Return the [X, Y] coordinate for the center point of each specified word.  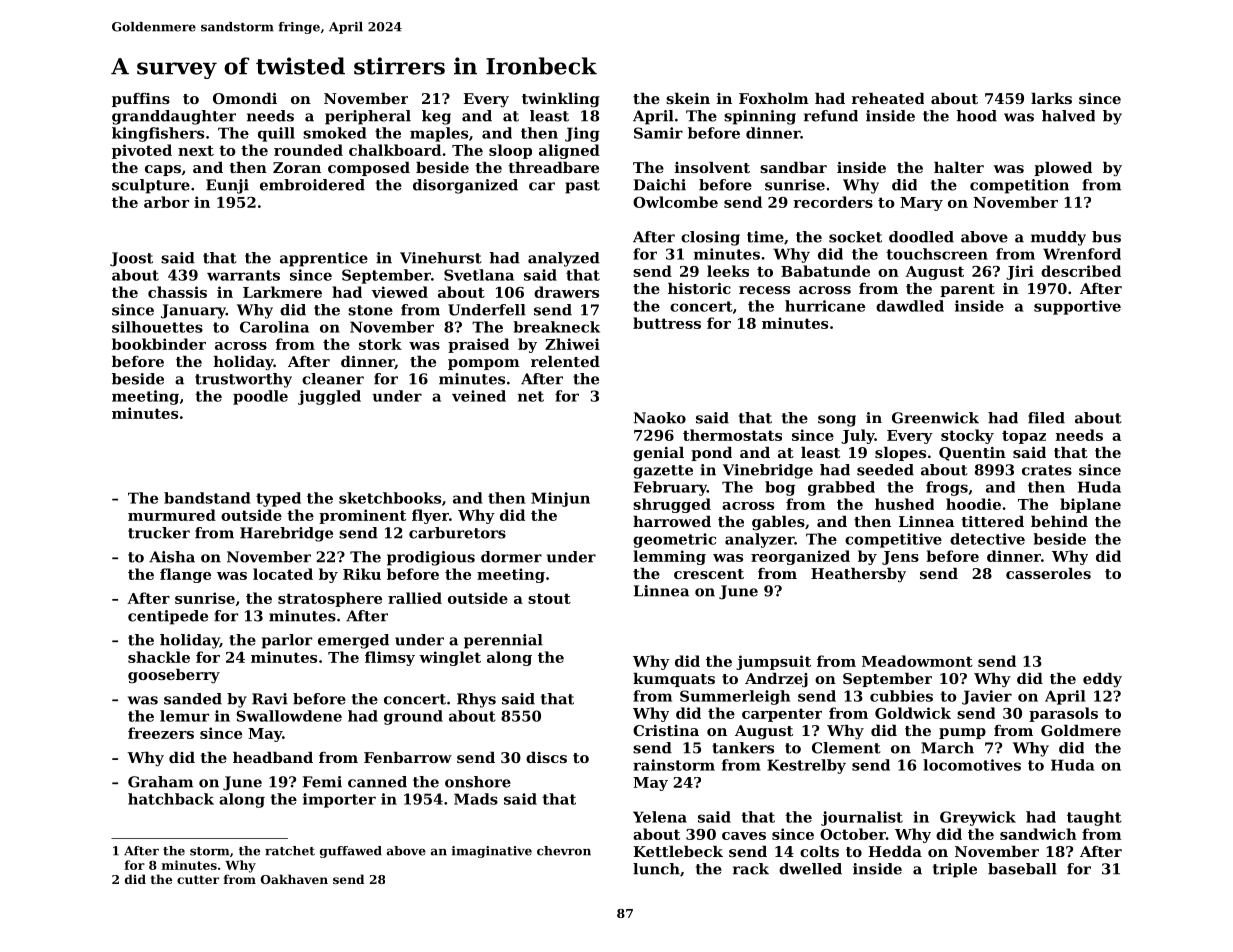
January [193, 311]
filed [1046, 418]
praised [478, 345]
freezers [161, 733]
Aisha [172, 557]
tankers [743, 748]
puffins [141, 100]
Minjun [560, 499]
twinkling [561, 100]
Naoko [660, 418]
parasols [1063, 714]
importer [339, 800]
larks [1051, 98]
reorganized [800, 557]
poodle [260, 397]
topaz [1024, 437]
